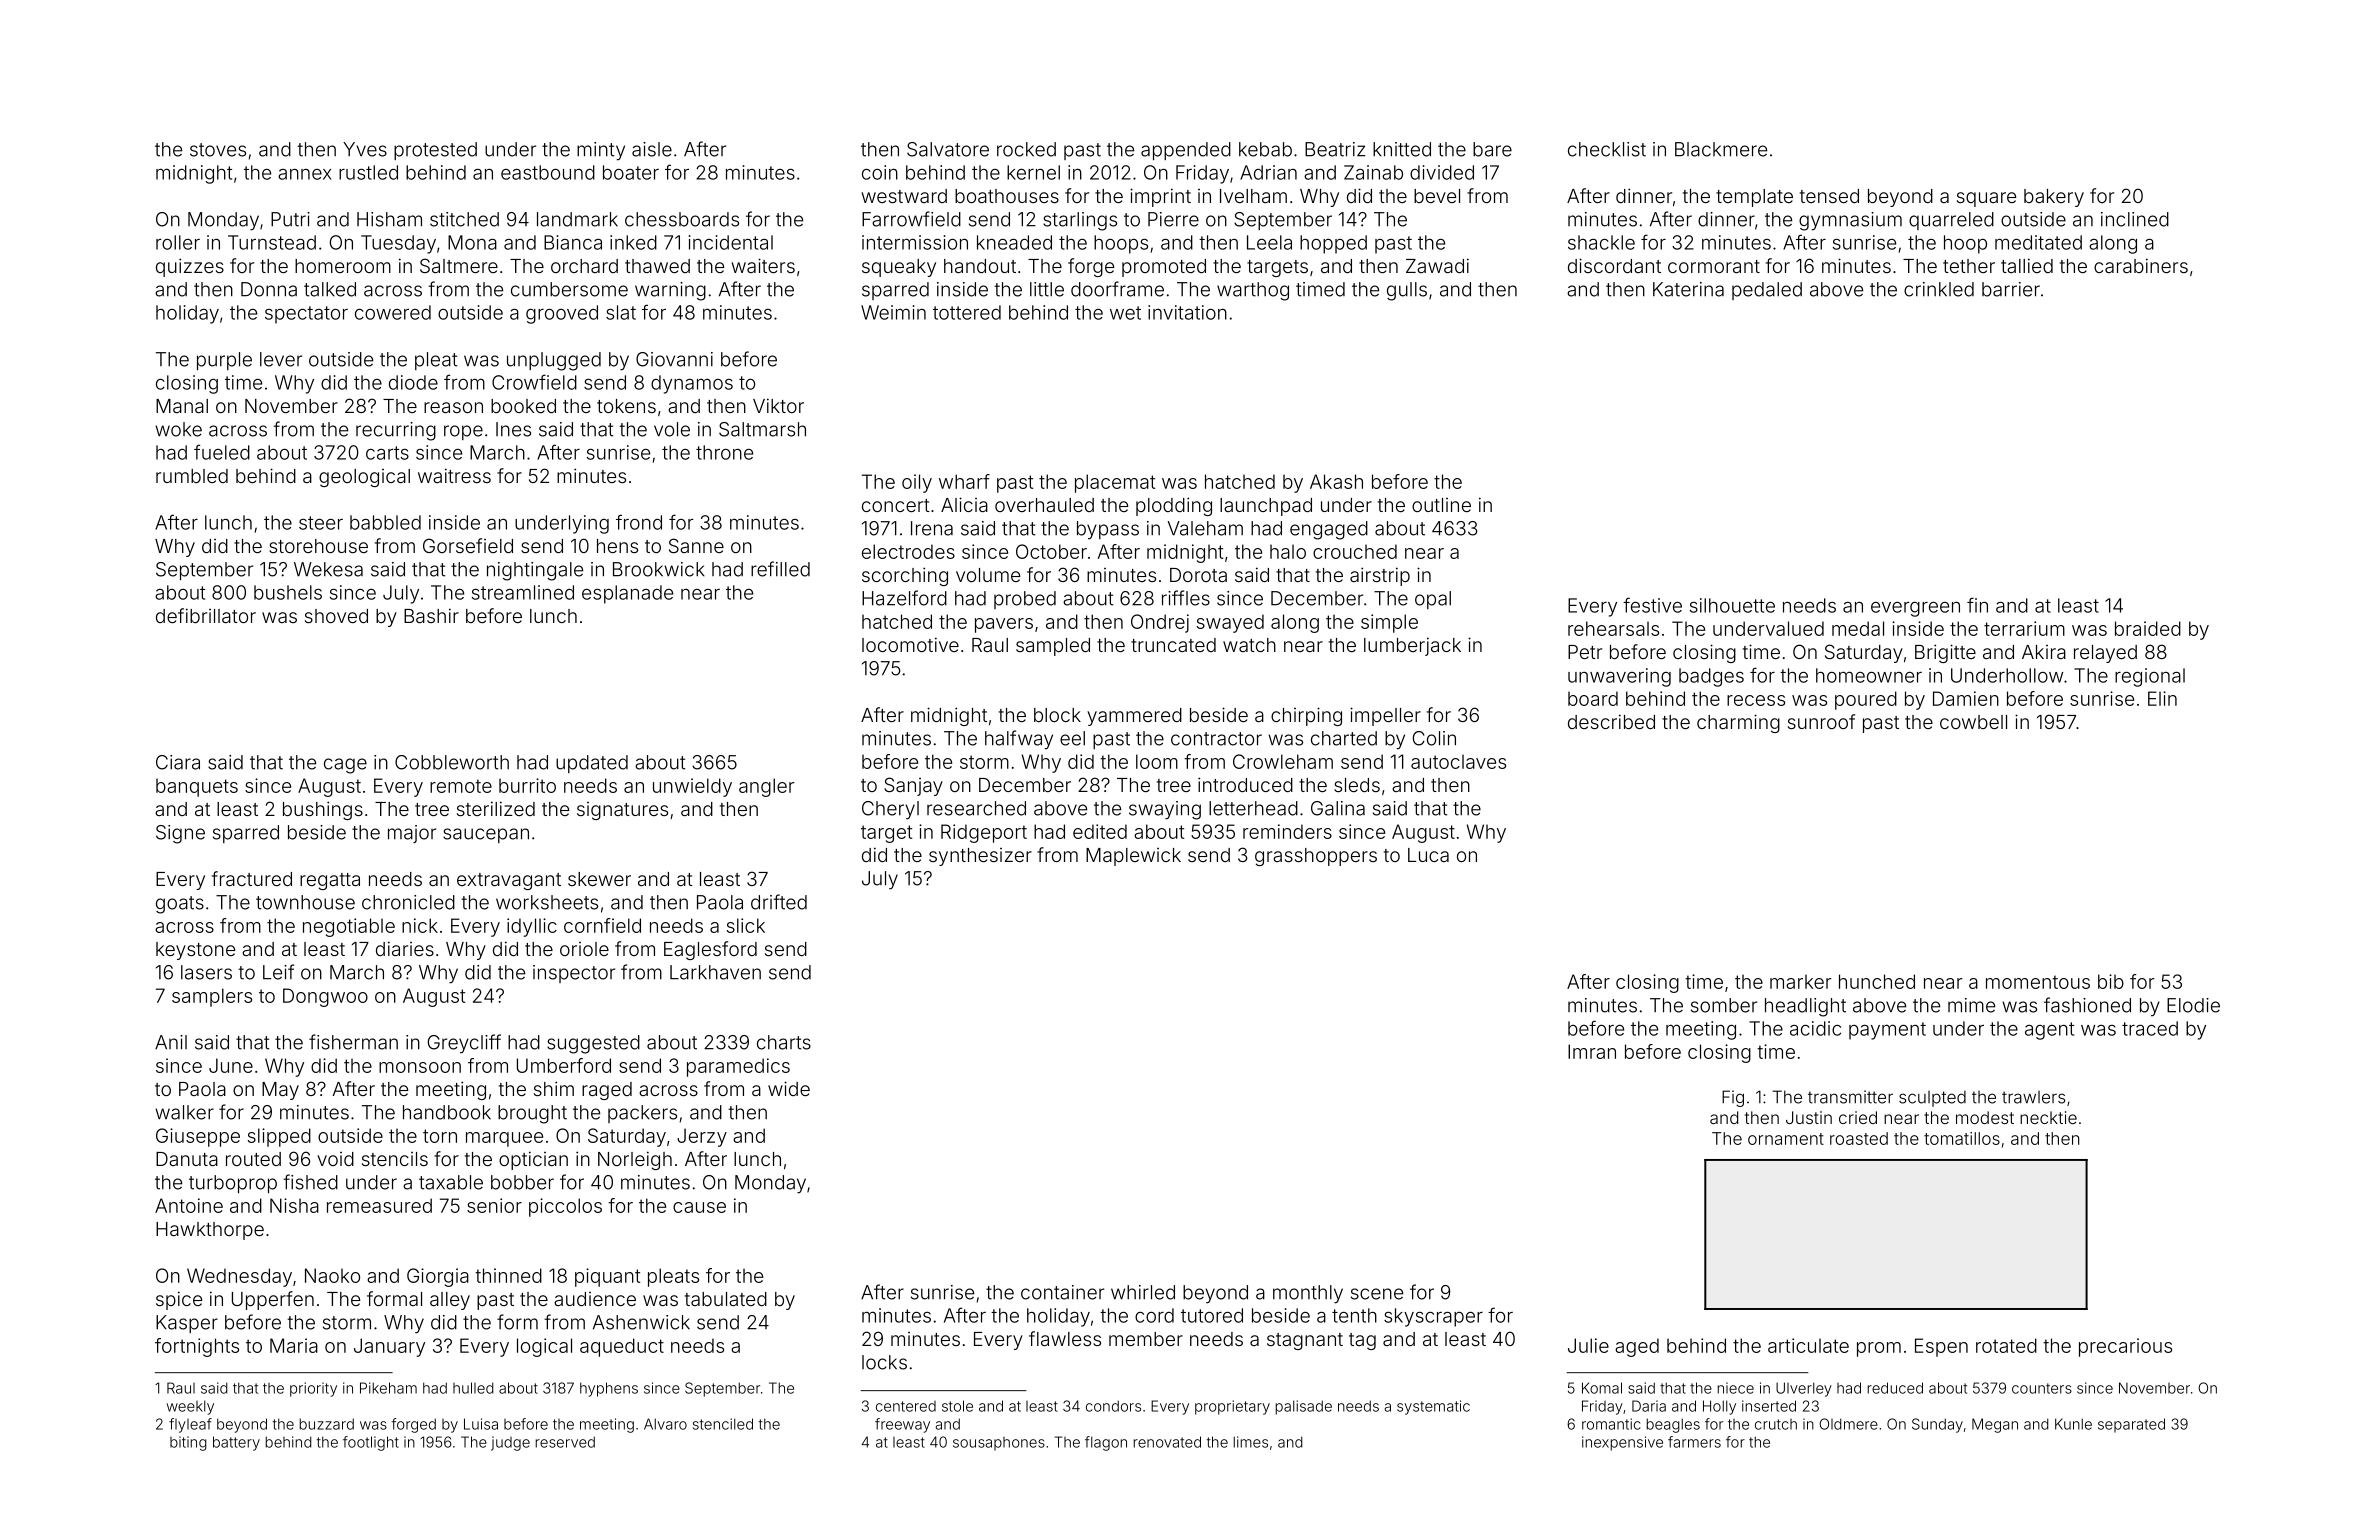 This page has width=2380, height=1540. I want to click on Bashir, so click(431, 615).
